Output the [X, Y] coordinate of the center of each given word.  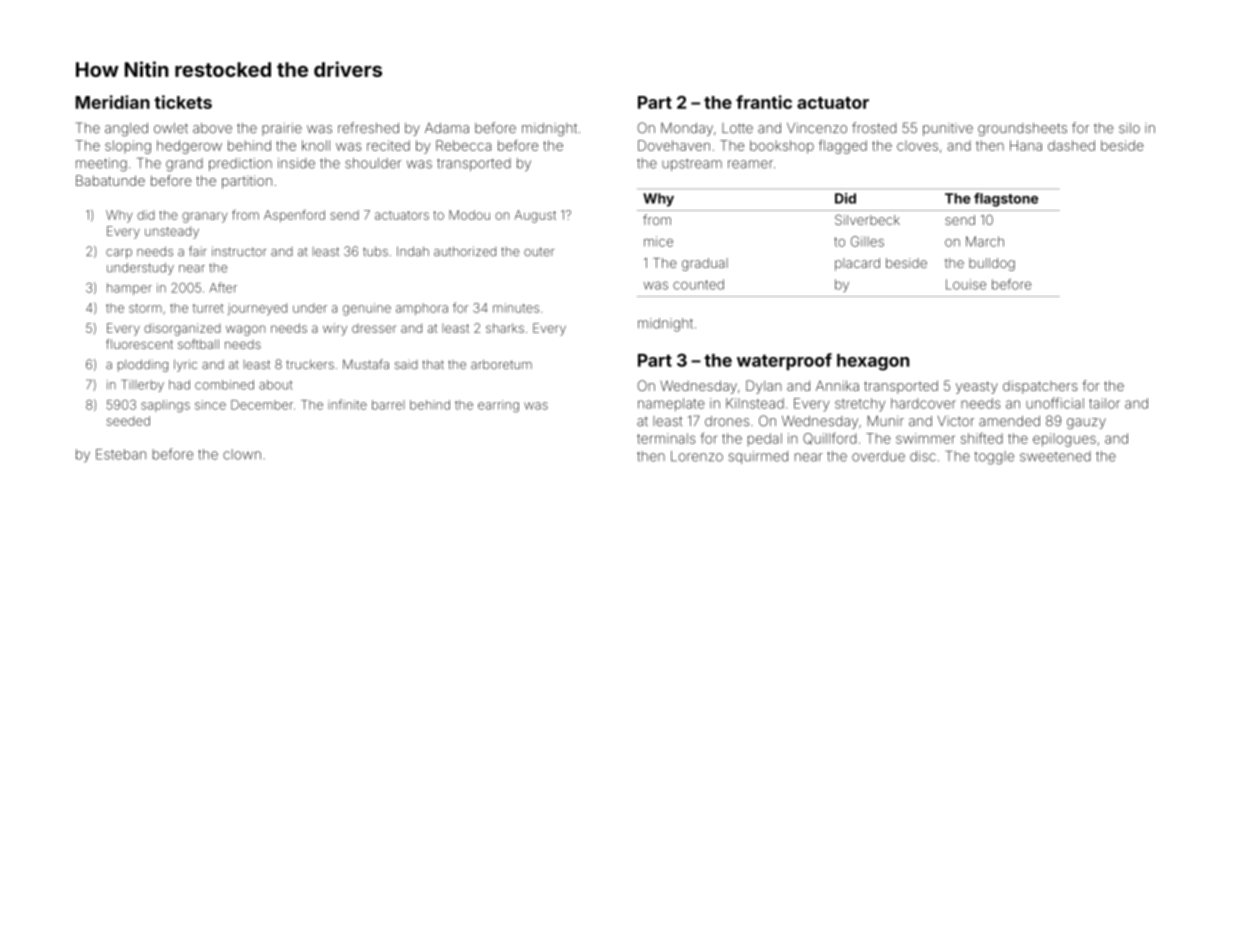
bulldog [992, 264]
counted [698, 284]
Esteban [121, 454]
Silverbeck [867, 219]
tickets [183, 102]
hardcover [923, 403]
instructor [239, 251]
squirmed [758, 457]
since [210, 405]
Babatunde [110, 180]
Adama [447, 128]
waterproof [784, 361]
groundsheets [1022, 129]
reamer [750, 164]
